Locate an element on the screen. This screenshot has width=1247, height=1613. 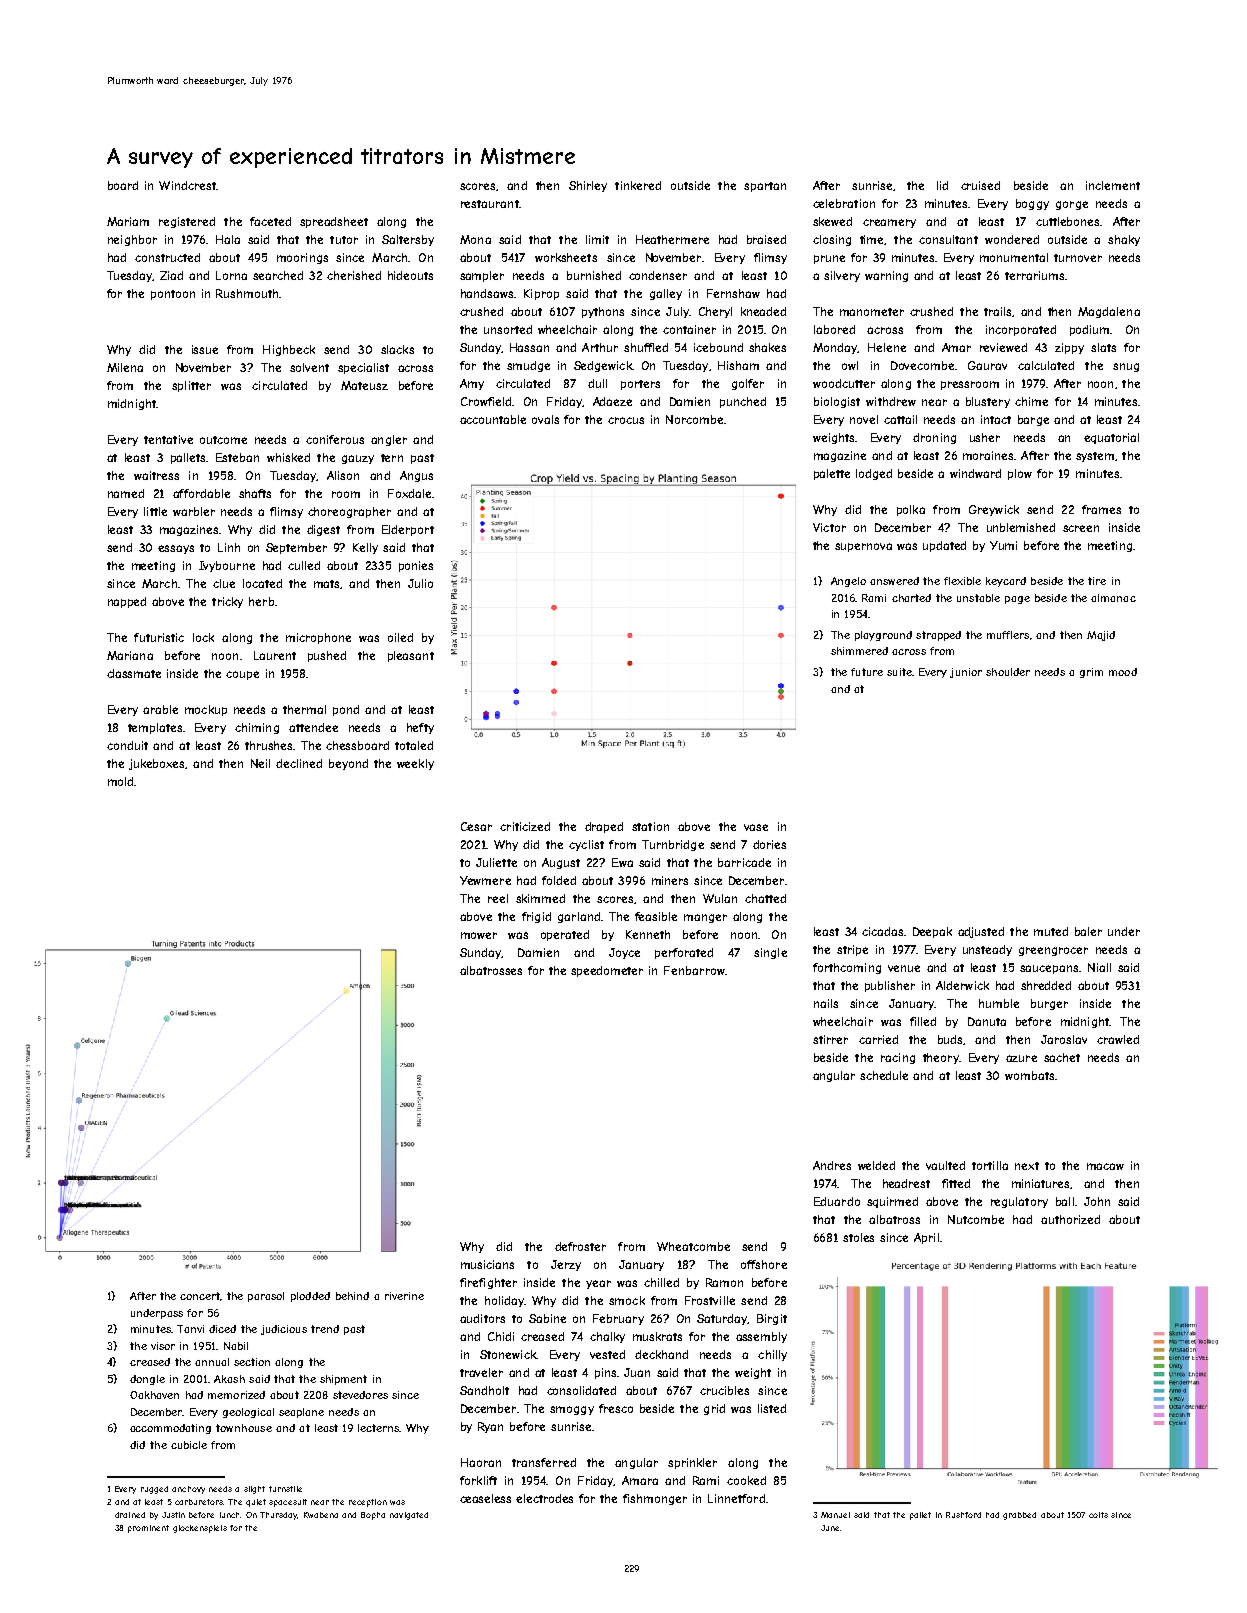
system is located at coordinates (1095, 457).
